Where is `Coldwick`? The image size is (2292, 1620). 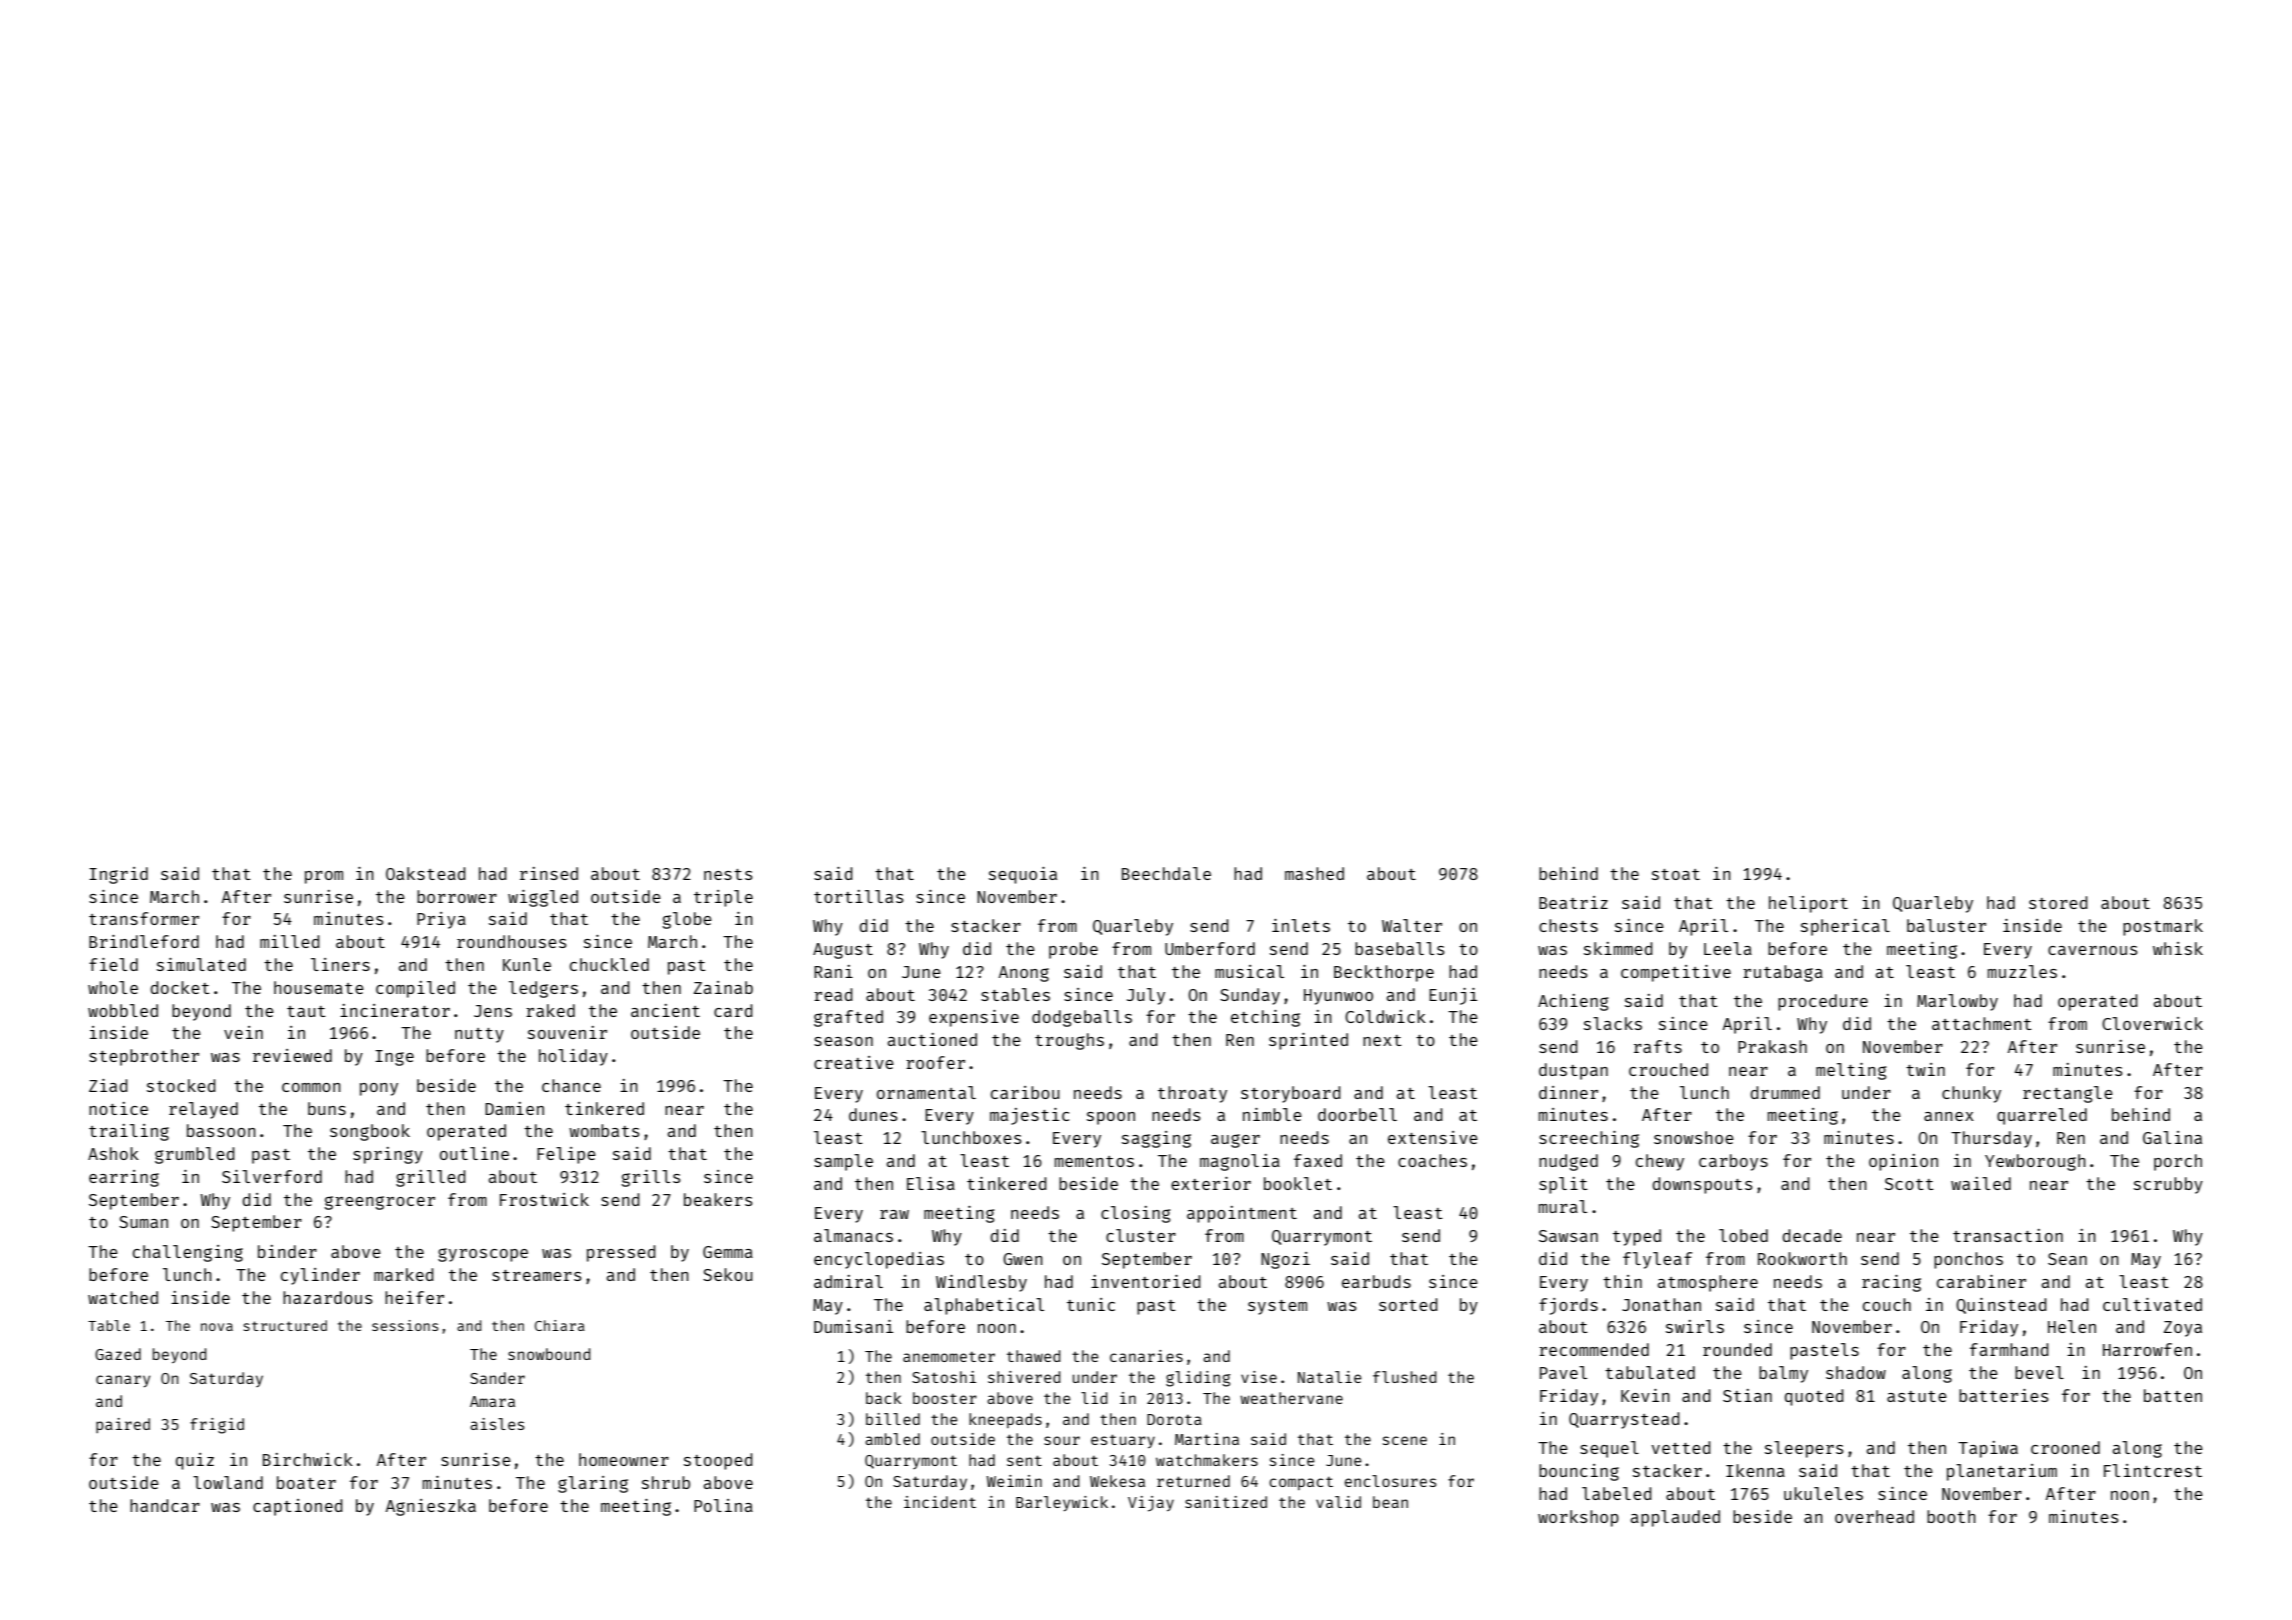 Coldwick is located at coordinates (1385, 1016).
